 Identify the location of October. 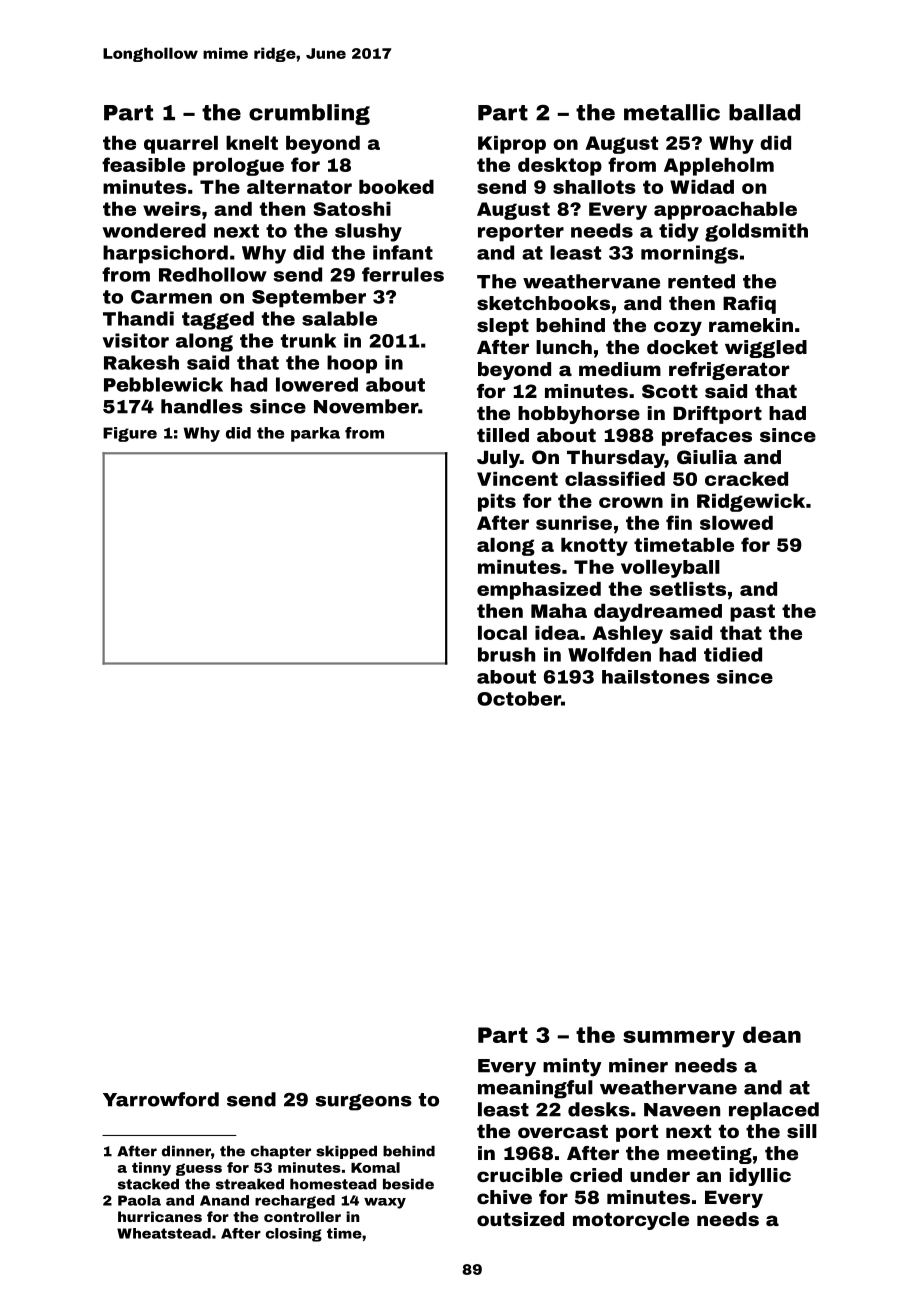
(519, 698).
